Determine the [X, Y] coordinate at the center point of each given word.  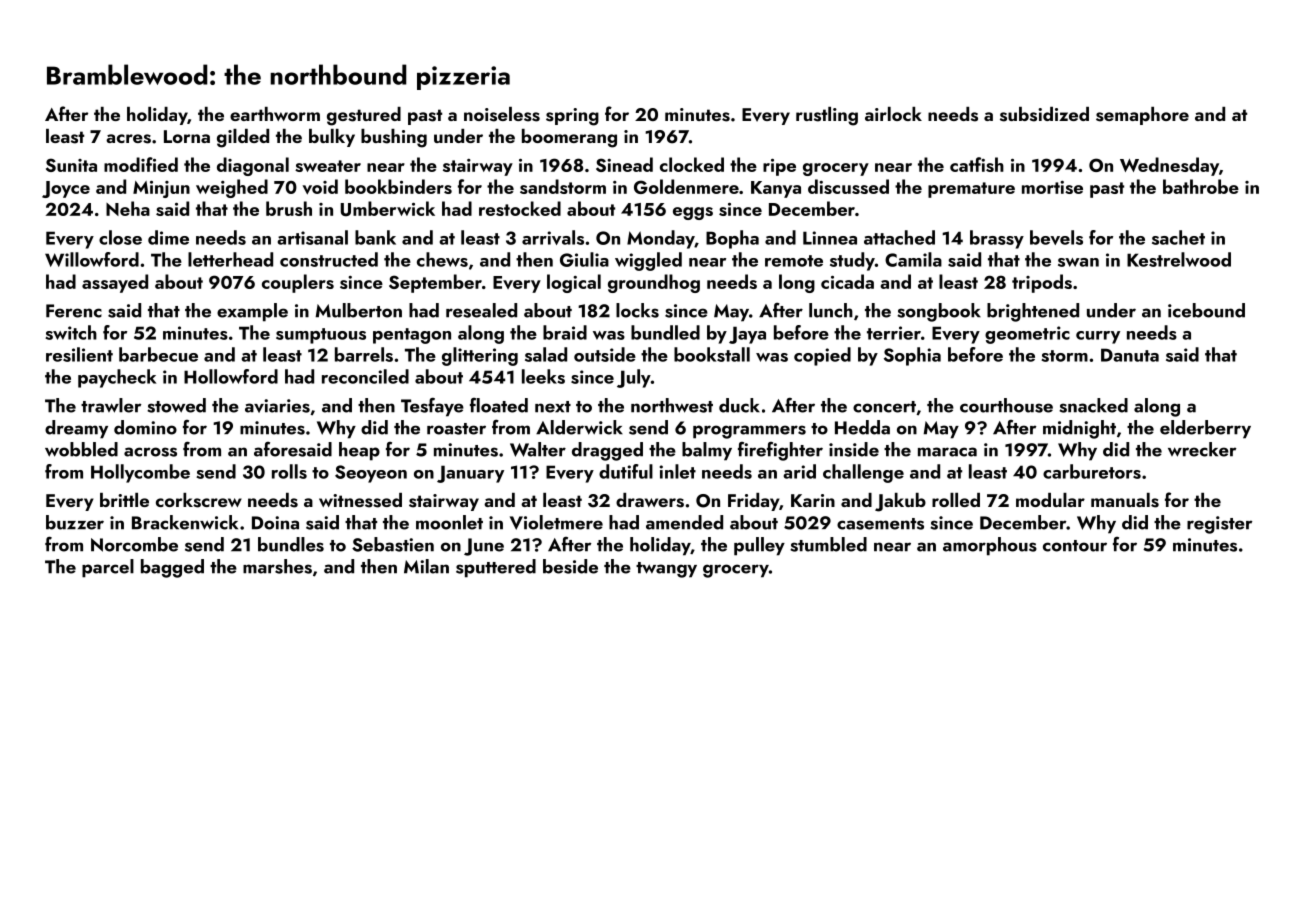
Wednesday [1169, 166]
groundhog [654, 283]
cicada [847, 281]
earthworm [275, 114]
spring [572, 117]
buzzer [75, 522]
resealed [481, 310]
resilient [79, 354]
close [120, 237]
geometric [1027, 335]
